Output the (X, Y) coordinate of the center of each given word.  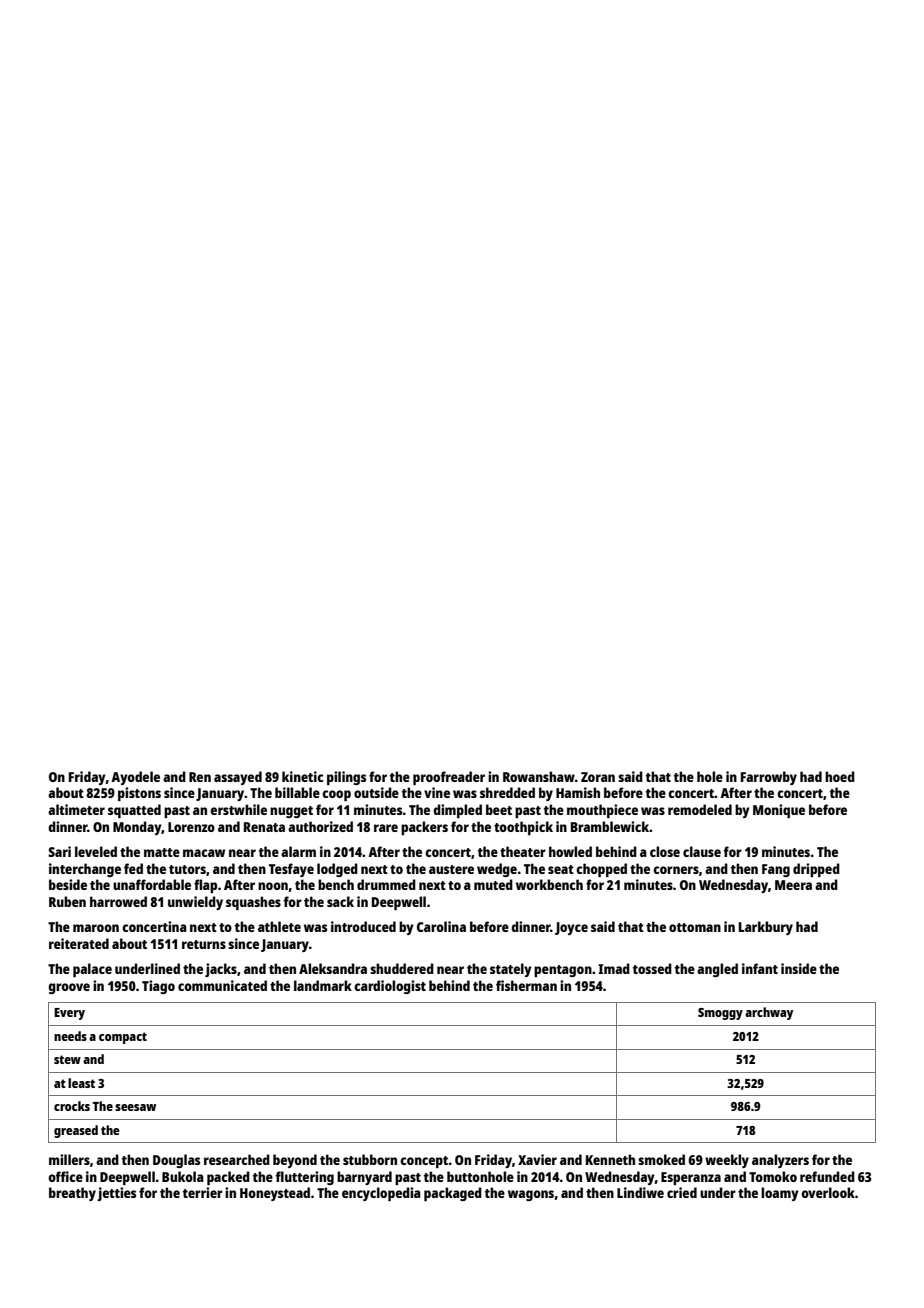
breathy (72, 1194)
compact (123, 1038)
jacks (221, 970)
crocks (72, 1106)
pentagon (563, 971)
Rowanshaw (539, 776)
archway (769, 1013)
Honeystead (275, 1194)
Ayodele (135, 778)
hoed (840, 776)
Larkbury (766, 928)
